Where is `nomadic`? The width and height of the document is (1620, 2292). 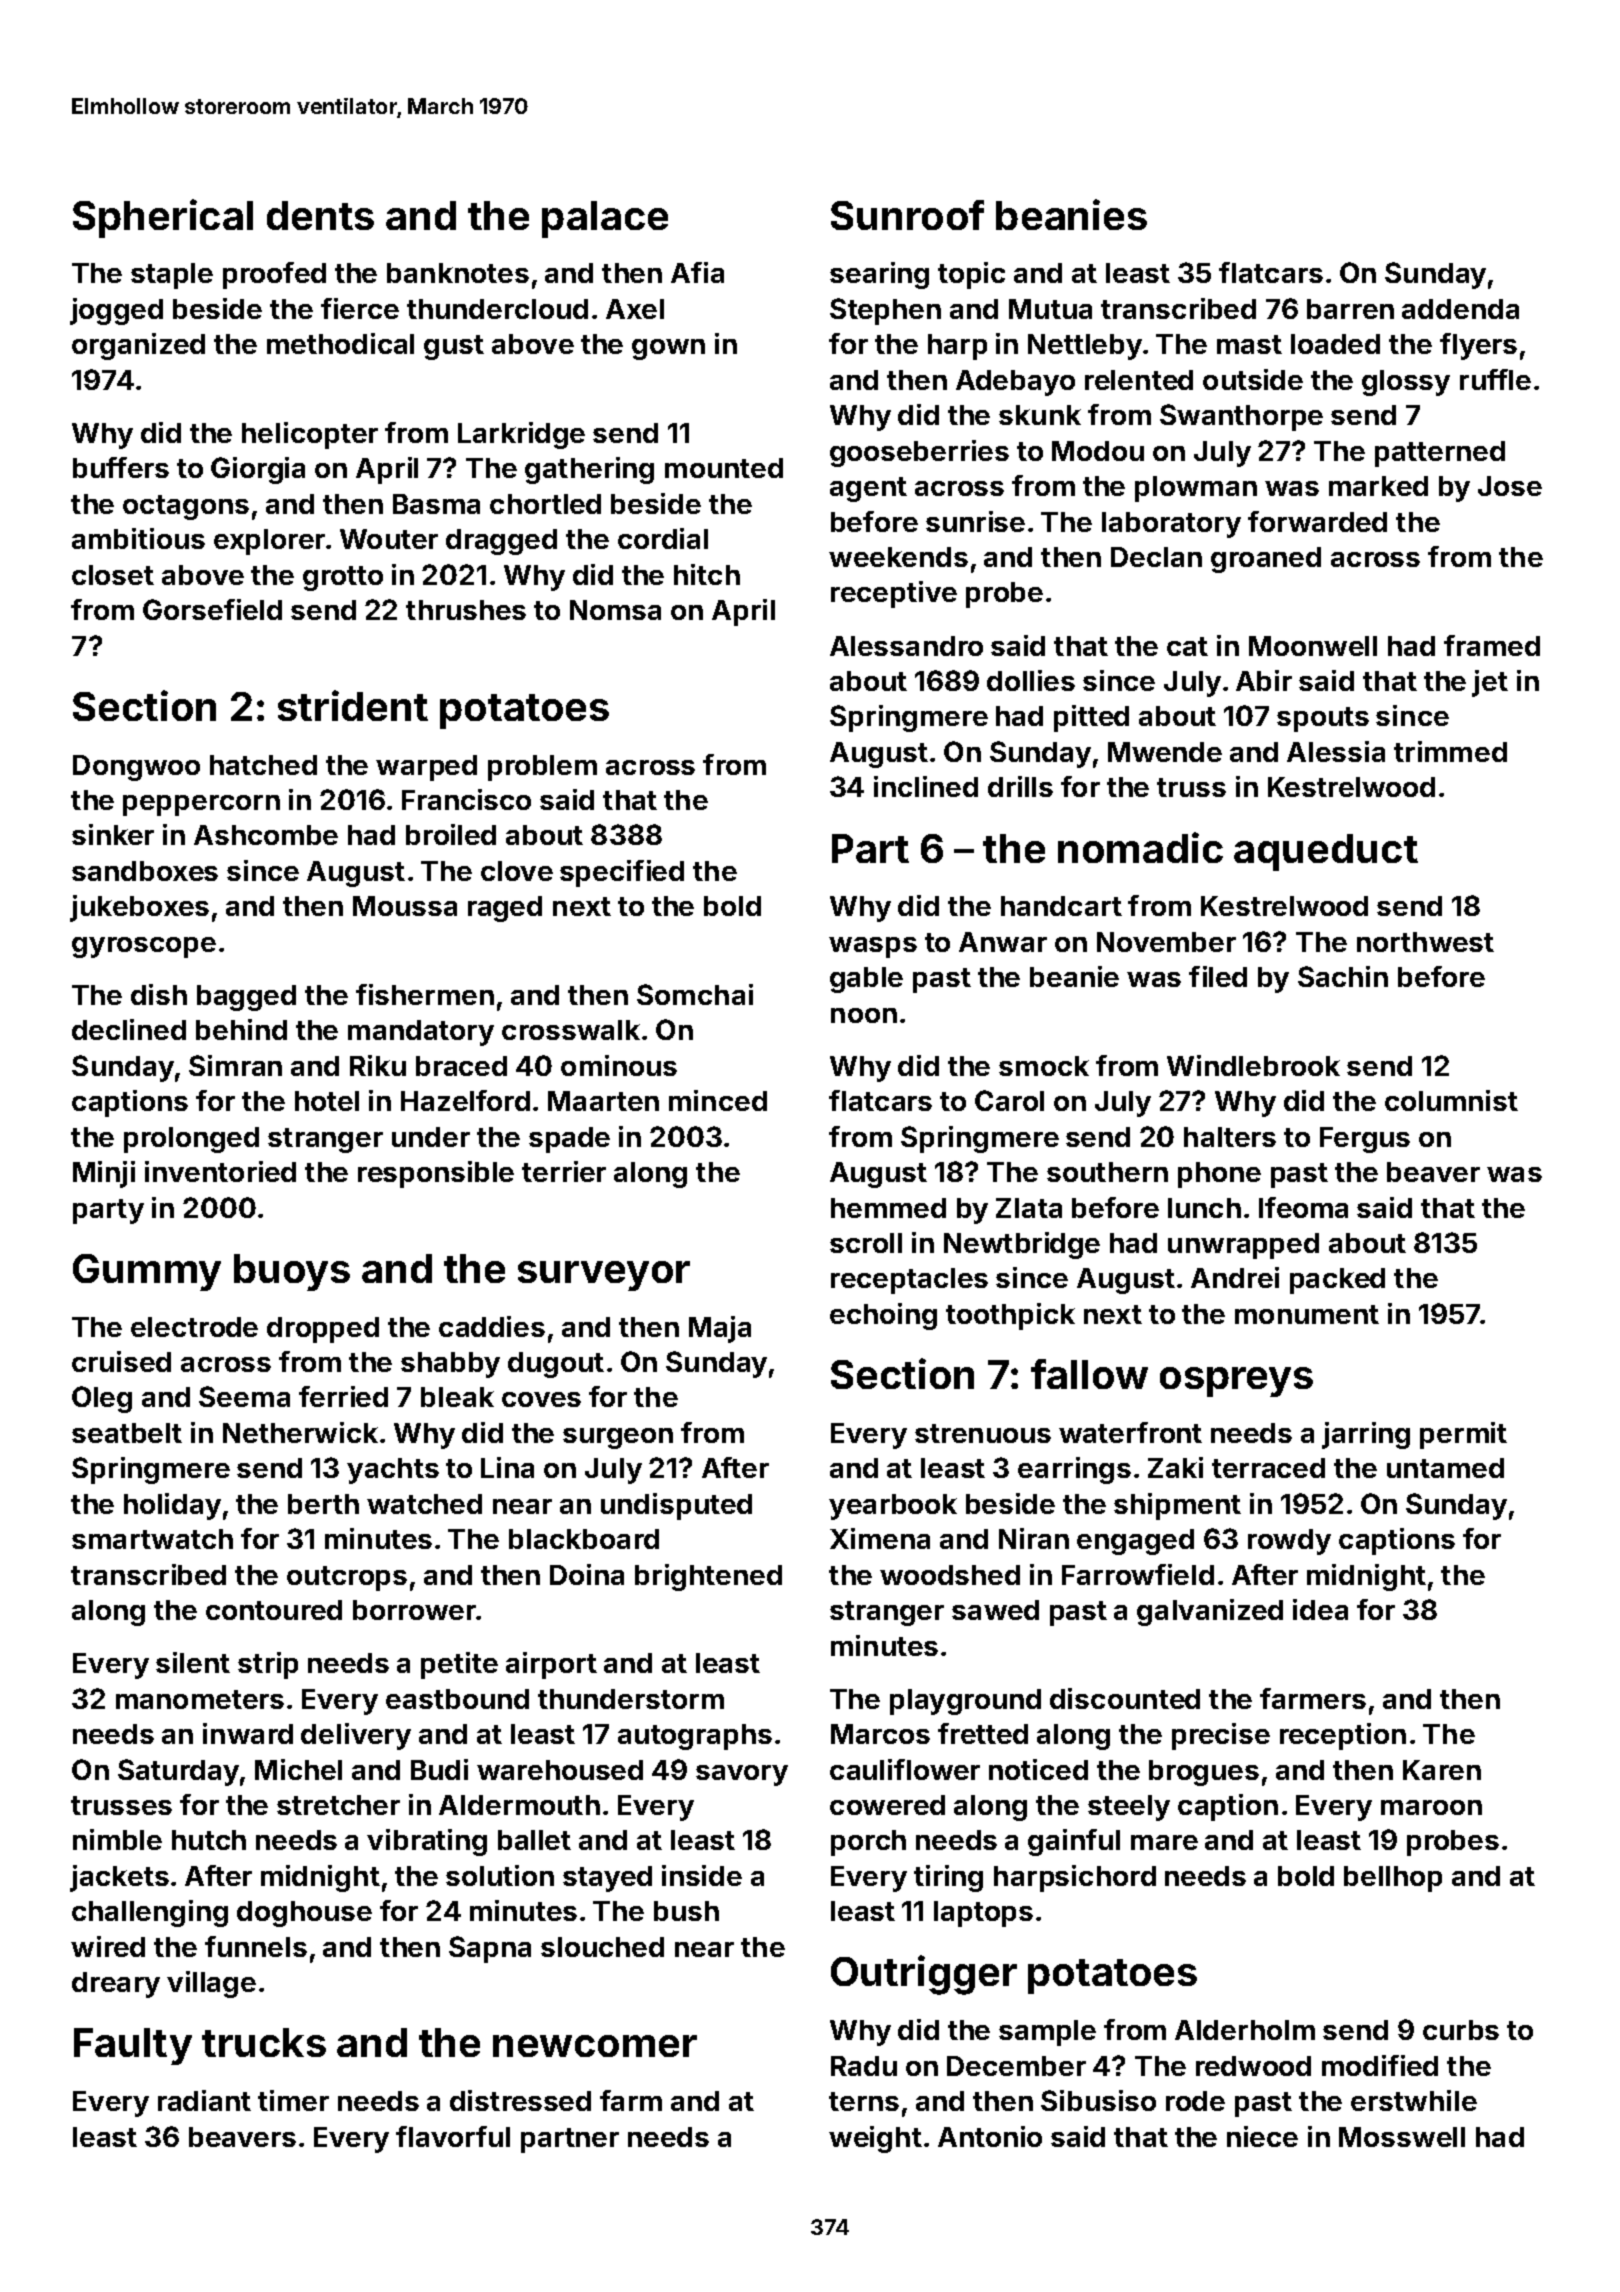 nomadic is located at coordinates (1140, 847).
